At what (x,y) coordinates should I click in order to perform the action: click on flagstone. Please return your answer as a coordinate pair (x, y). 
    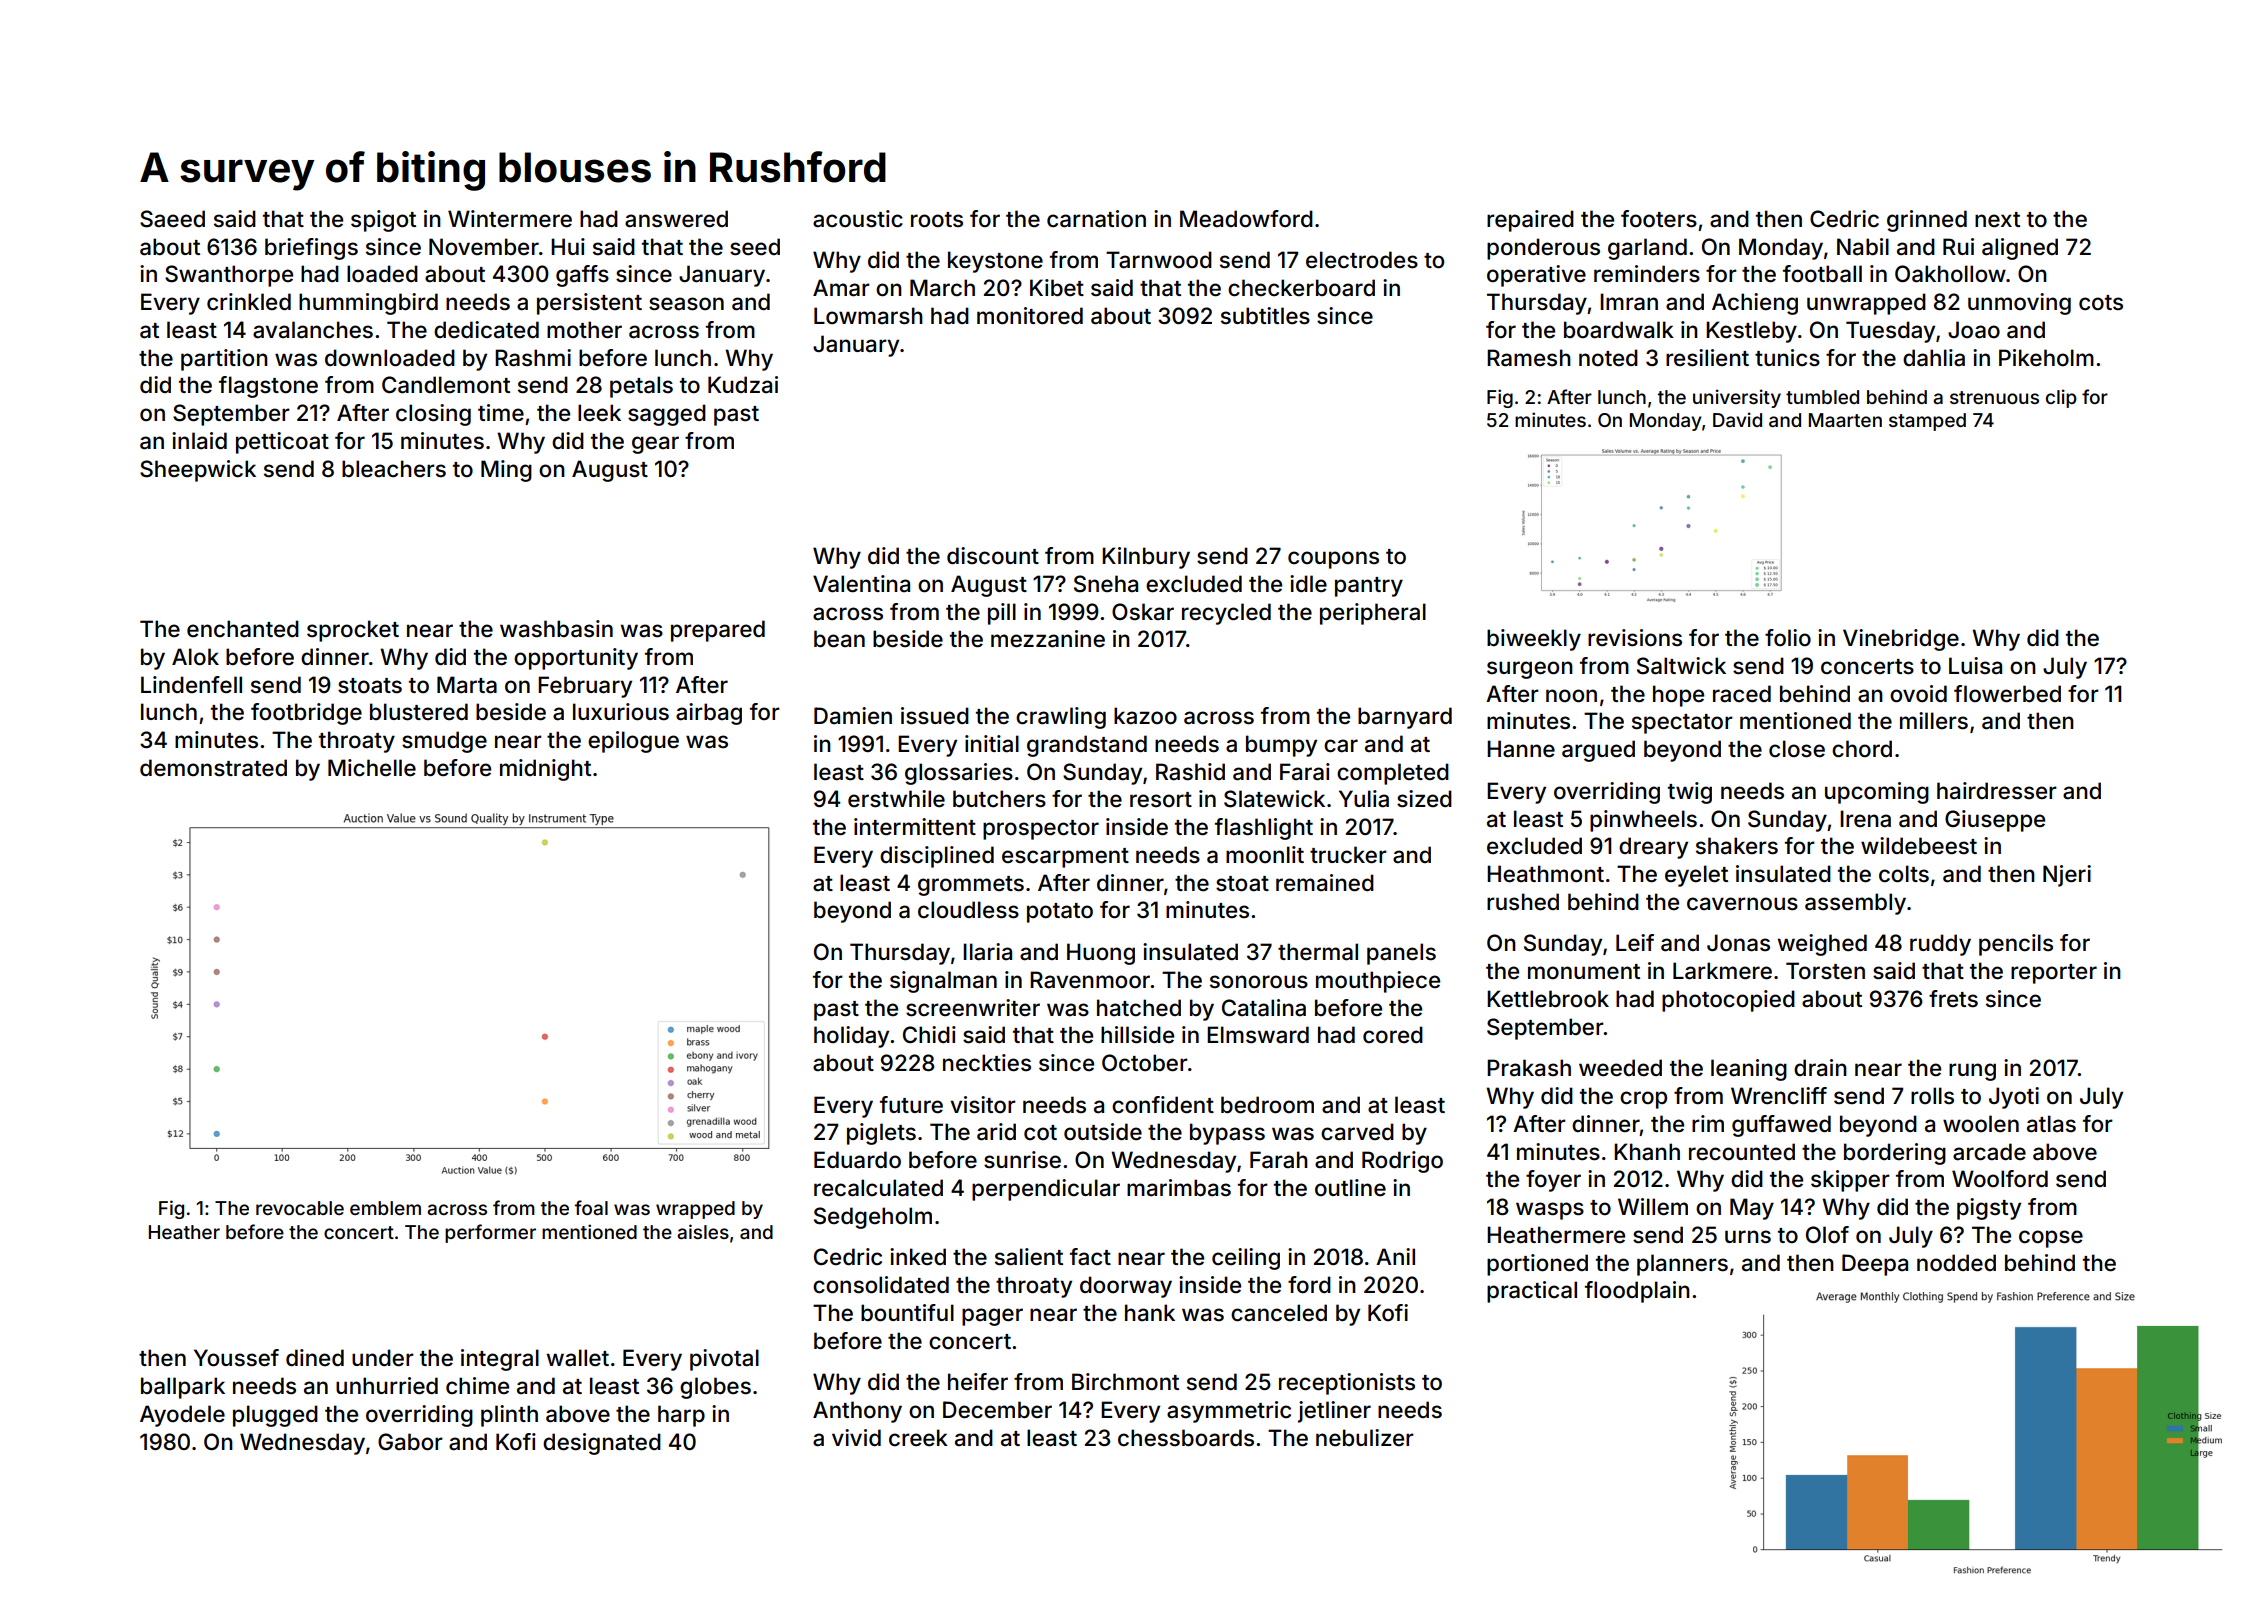
    Looking at the image, I should click on (268, 387).
